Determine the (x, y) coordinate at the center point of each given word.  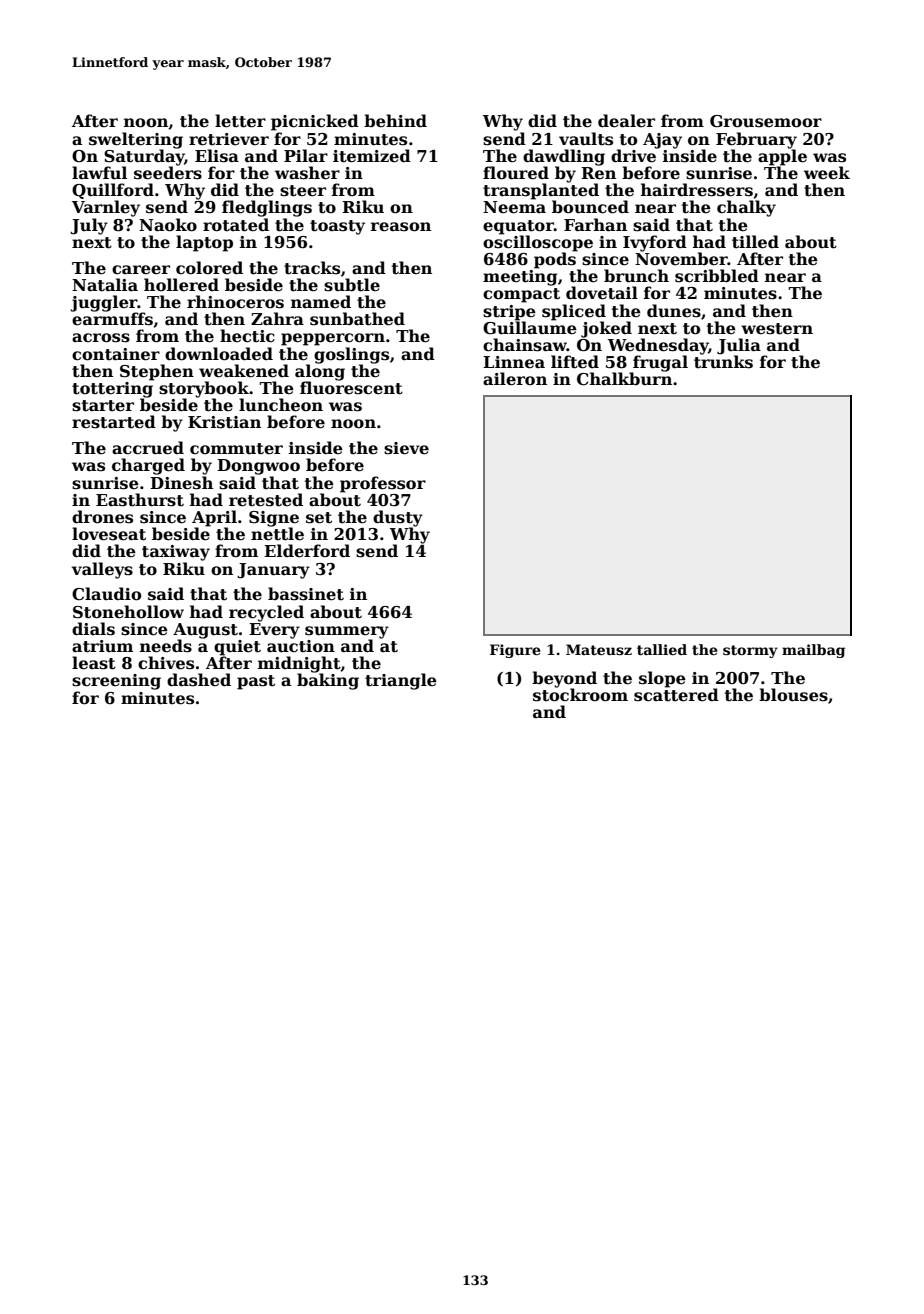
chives (166, 663)
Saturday (144, 157)
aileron (515, 379)
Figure (515, 651)
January (273, 571)
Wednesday (658, 346)
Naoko (168, 225)
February (756, 140)
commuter (236, 449)
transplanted (541, 191)
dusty (398, 518)
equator (518, 227)
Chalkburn (624, 379)
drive (633, 156)
